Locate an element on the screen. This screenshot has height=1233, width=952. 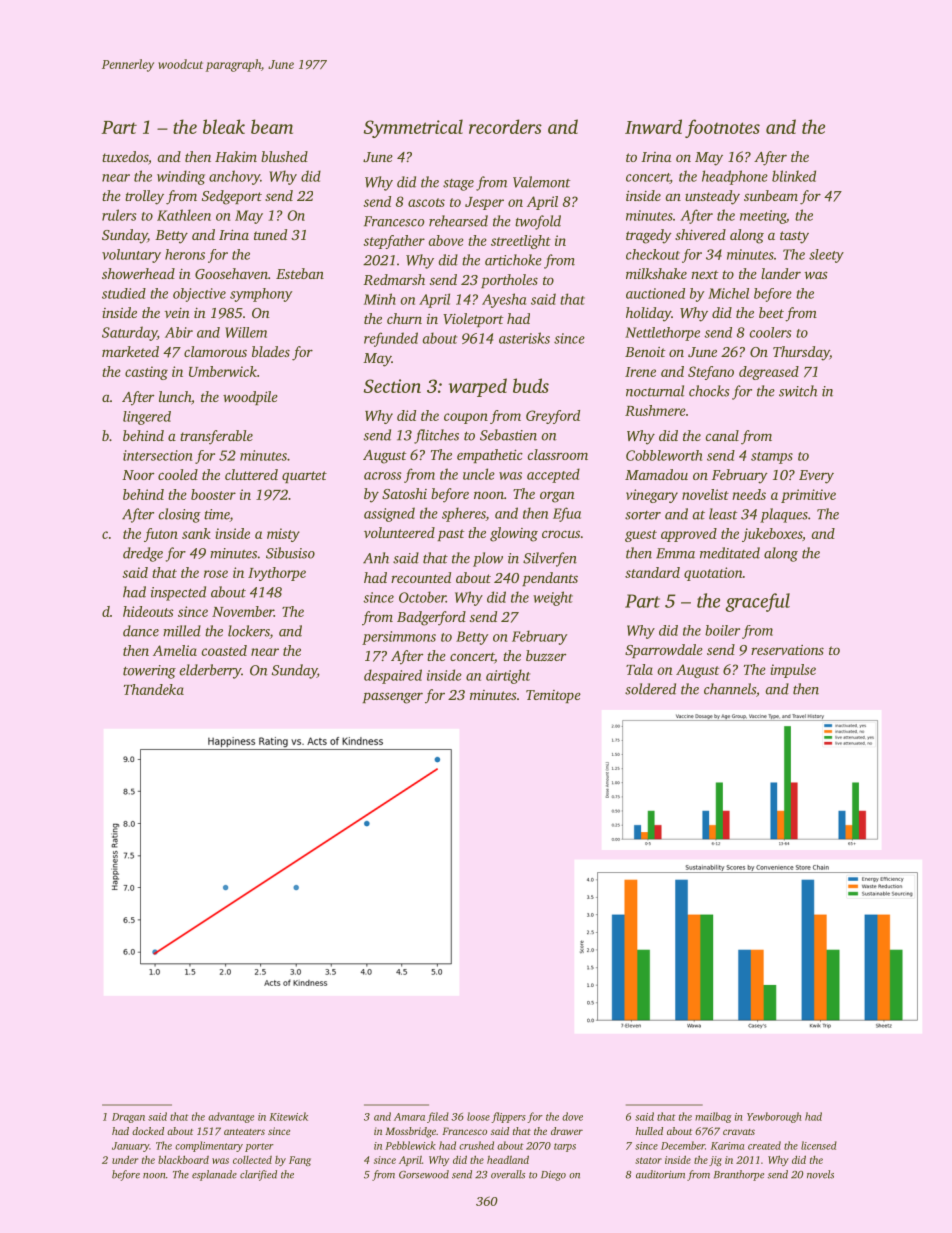
graceful is located at coordinates (757, 602).
